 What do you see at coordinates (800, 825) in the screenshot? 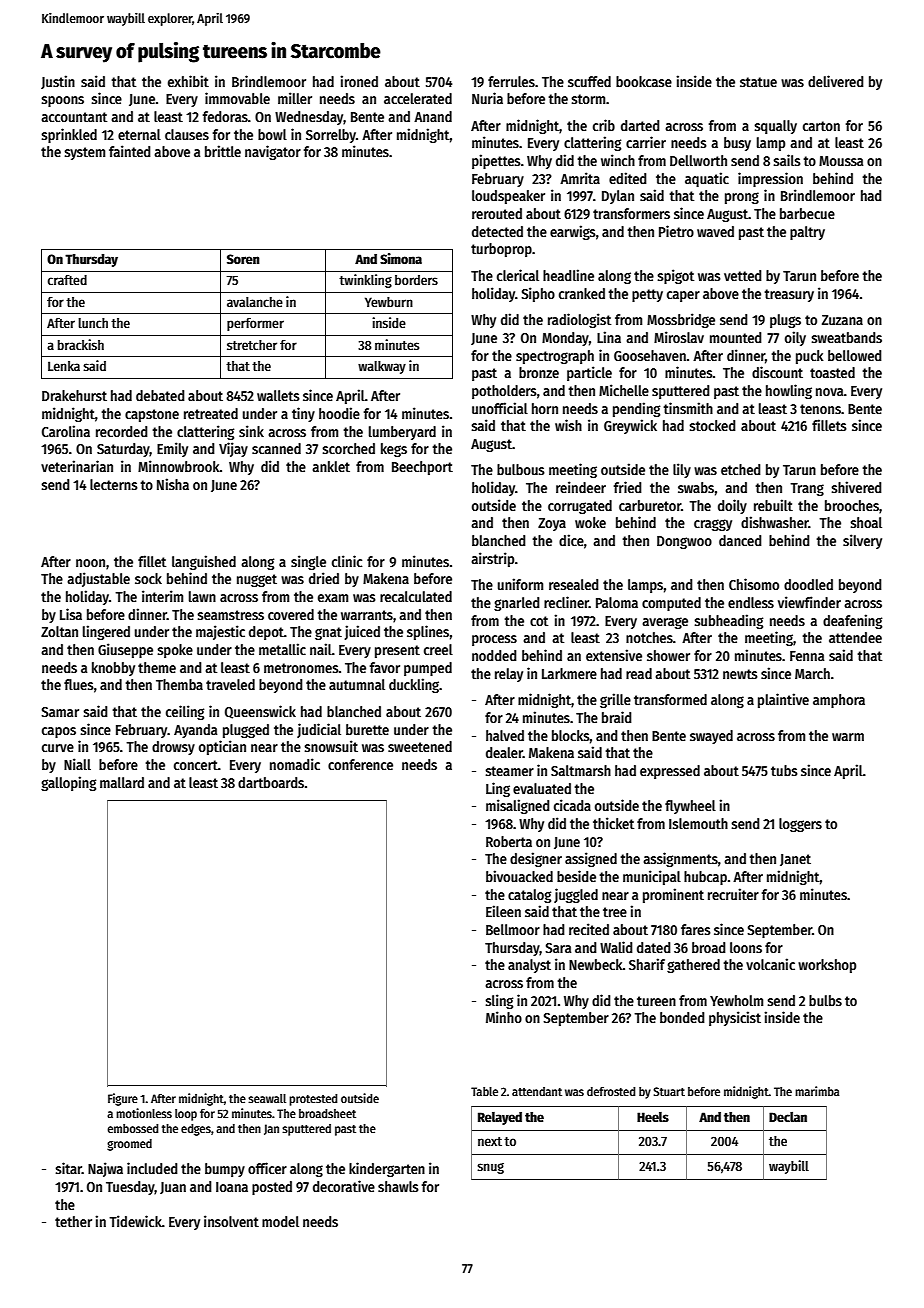
I see `loggers` at bounding box center [800, 825].
